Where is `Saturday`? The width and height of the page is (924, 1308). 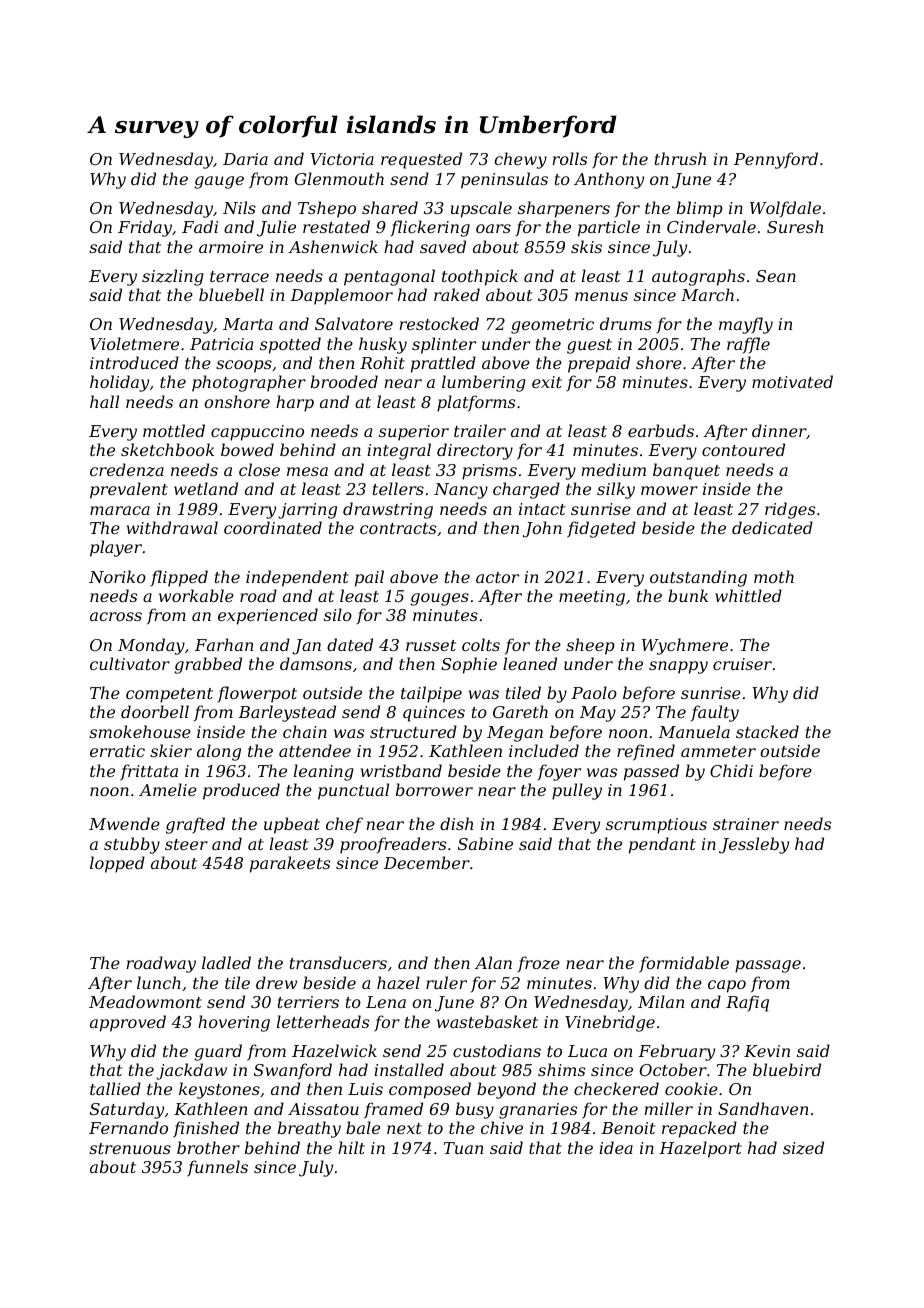 Saturday is located at coordinates (127, 1110).
